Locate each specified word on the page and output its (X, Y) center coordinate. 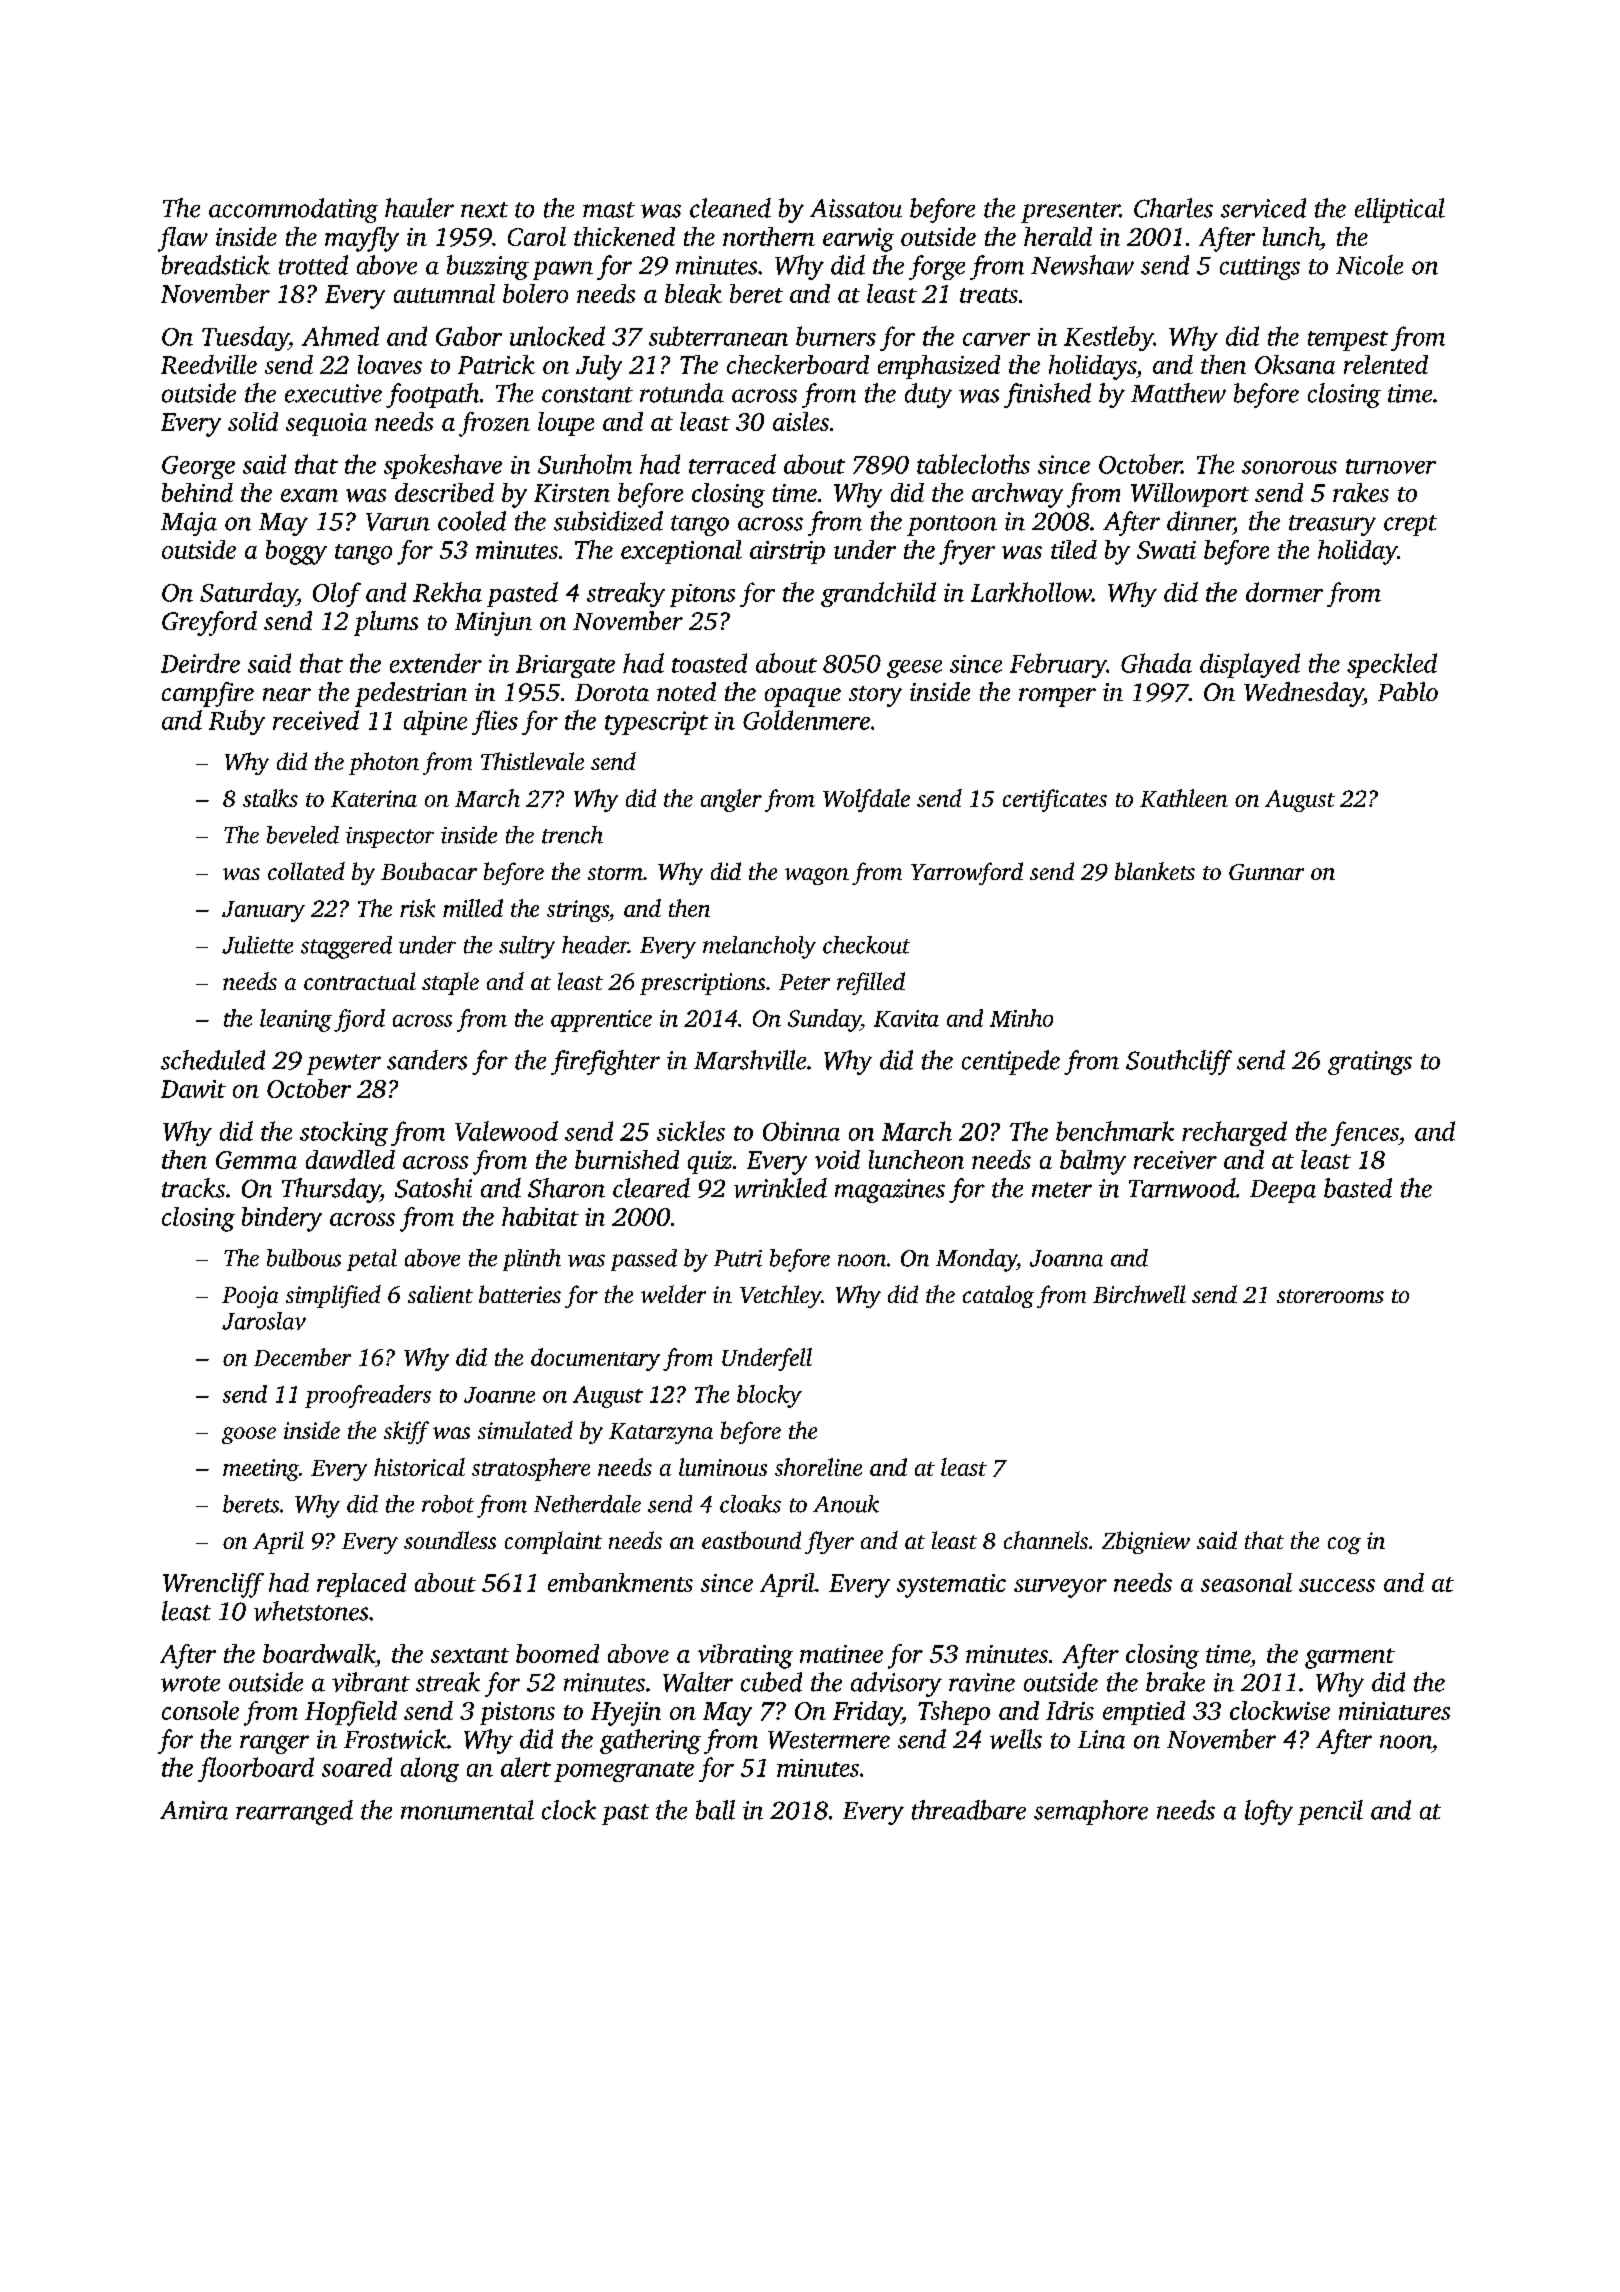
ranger (274, 1744)
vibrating (745, 1656)
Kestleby (1109, 338)
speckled (1392, 665)
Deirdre (200, 663)
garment (1350, 1658)
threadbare (969, 1810)
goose (249, 1435)
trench (572, 835)
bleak (693, 293)
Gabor (469, 336)
